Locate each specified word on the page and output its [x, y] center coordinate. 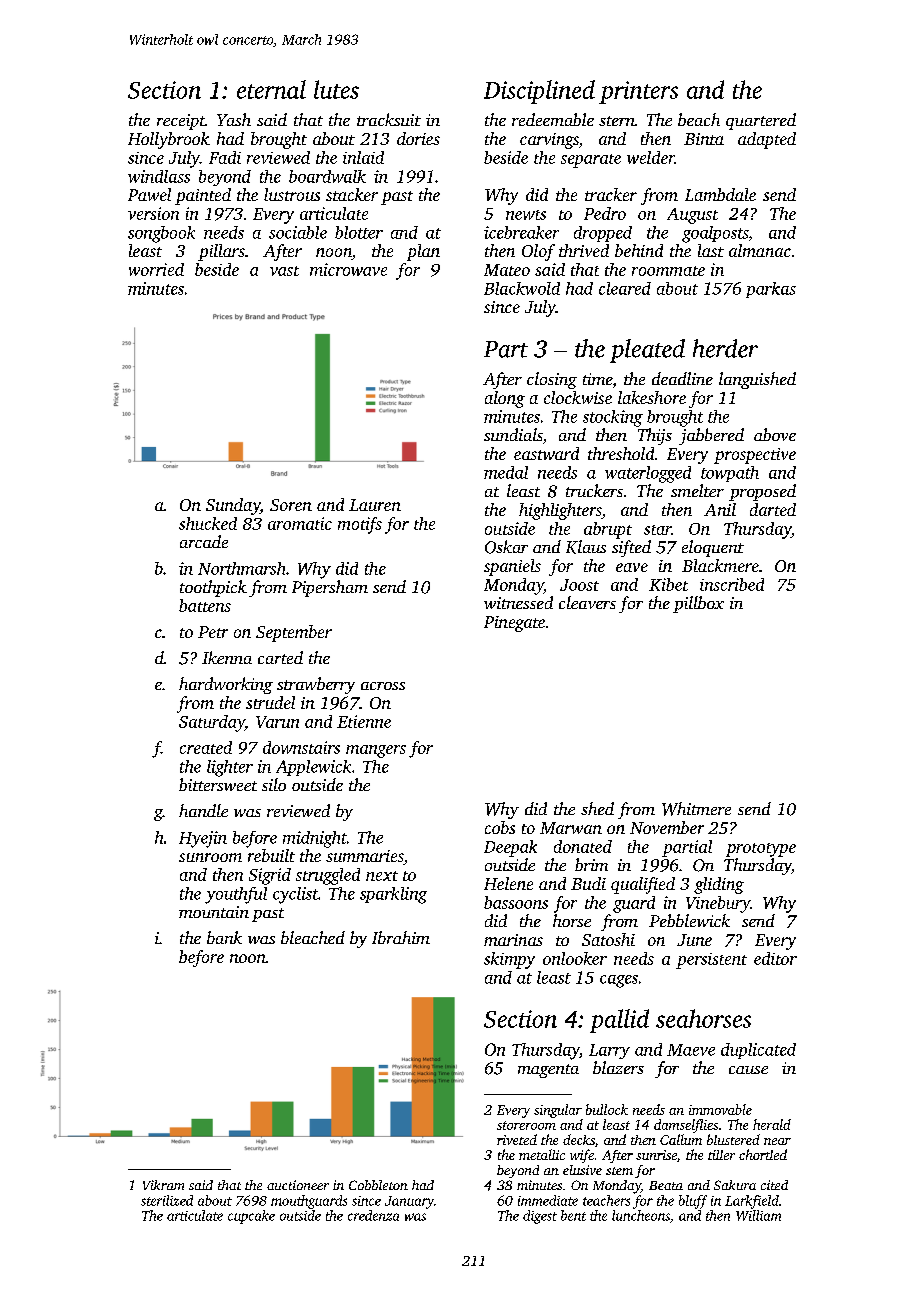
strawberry [316, 685]
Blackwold [522, 288]
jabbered [711, 436]
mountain [214, 912]
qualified [643, 885]
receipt [181, 122]
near [777, 1141]
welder [651, 157]
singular [558, 1111]
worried [156, 269]
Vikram [163, 1185]
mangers [376, 751]
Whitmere [696, 809]
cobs [500, 827]
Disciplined [539, 92]
